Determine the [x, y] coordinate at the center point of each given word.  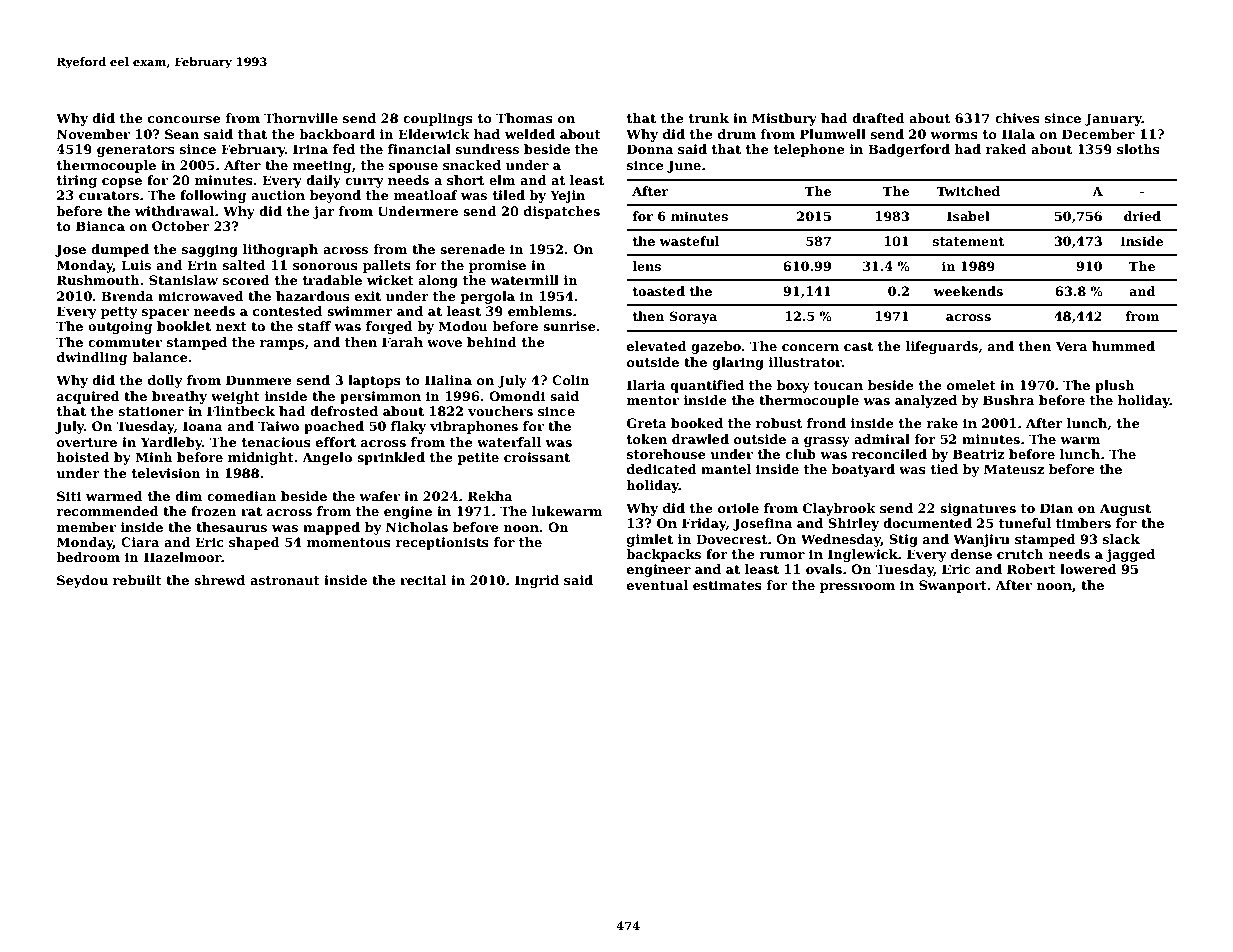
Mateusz [1014, 469]
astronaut [285, 580]
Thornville [301, 118]
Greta [647, 423]
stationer [151, 411]
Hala [1018, 134]
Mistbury [784, 119]
